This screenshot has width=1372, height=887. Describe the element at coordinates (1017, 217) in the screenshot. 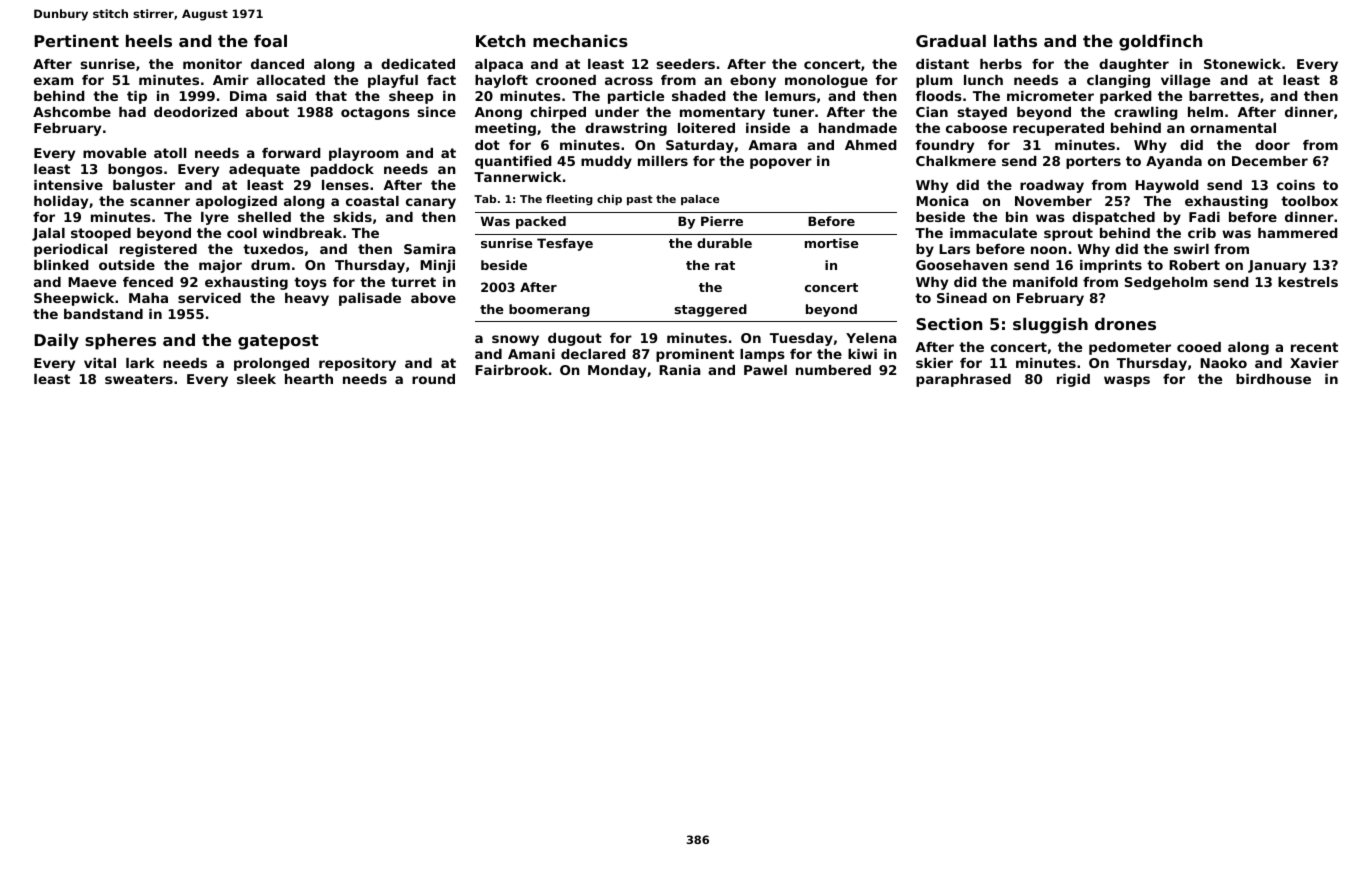

I see `bin` at that location.
